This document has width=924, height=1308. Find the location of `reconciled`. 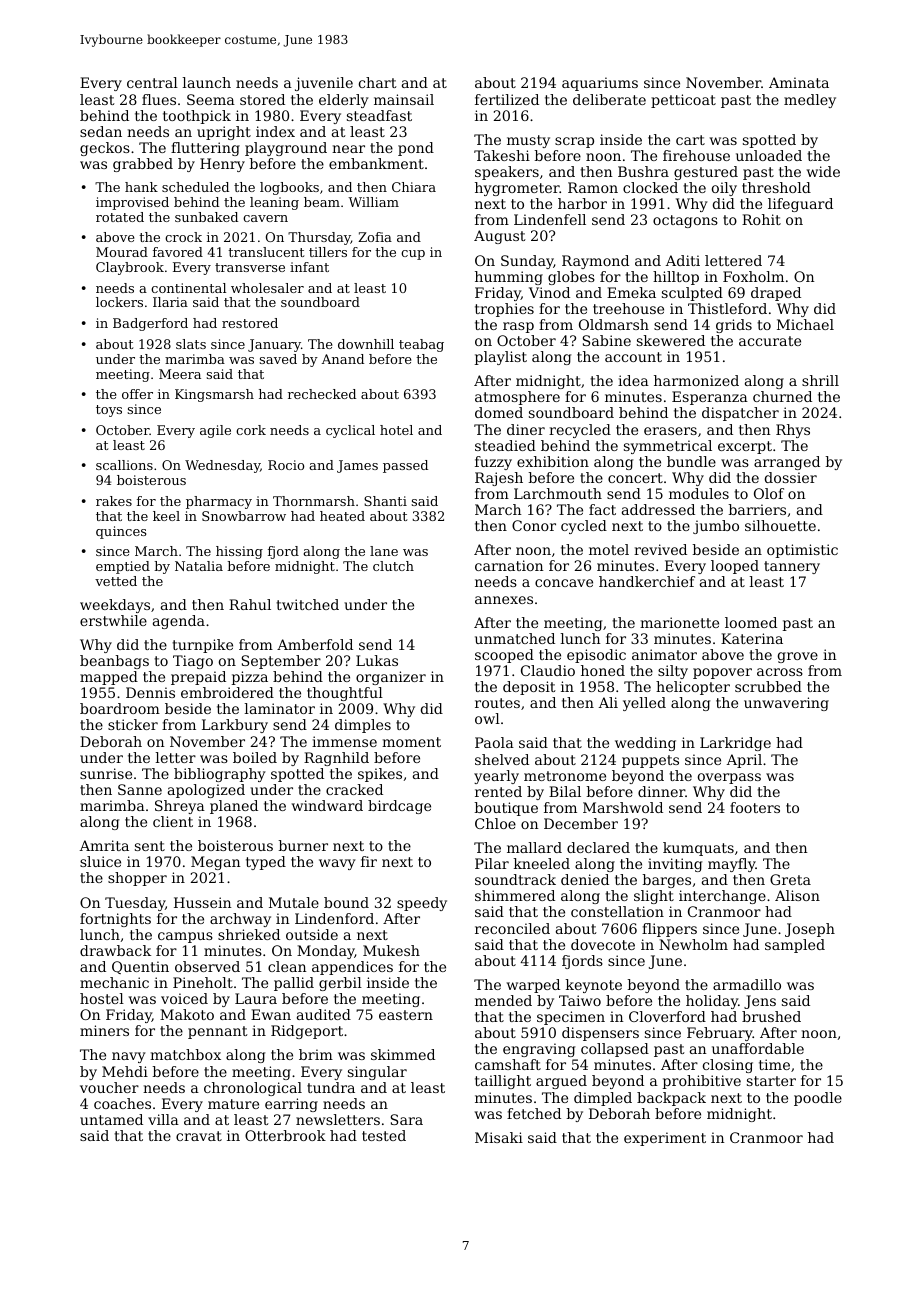

reconciled is located at coordinates (512, 928).
